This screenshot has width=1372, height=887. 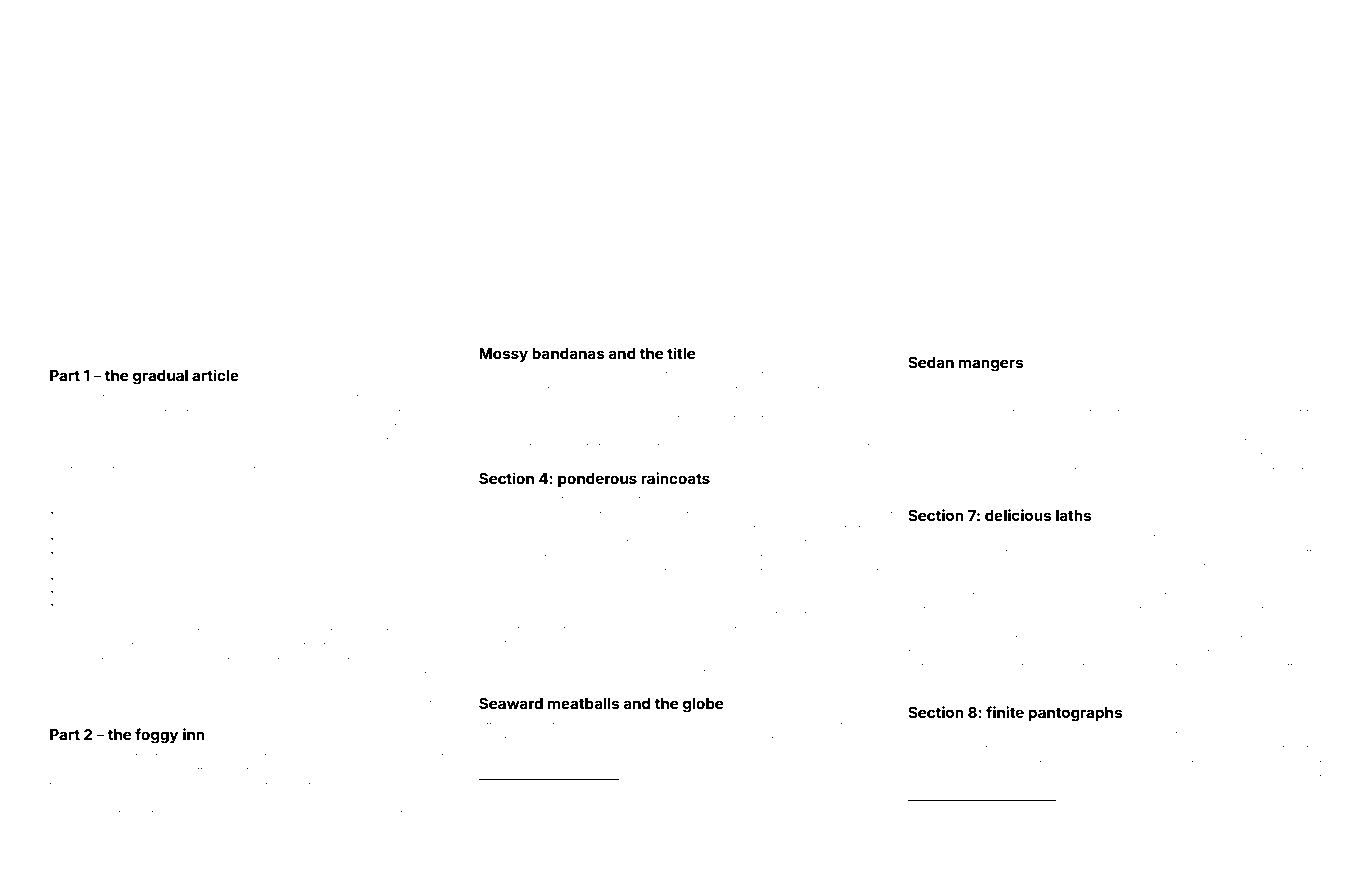 What do you see at coordinates (991, 365) in the screenshot?
I see `mangers` at bounding box center [991, 365].
